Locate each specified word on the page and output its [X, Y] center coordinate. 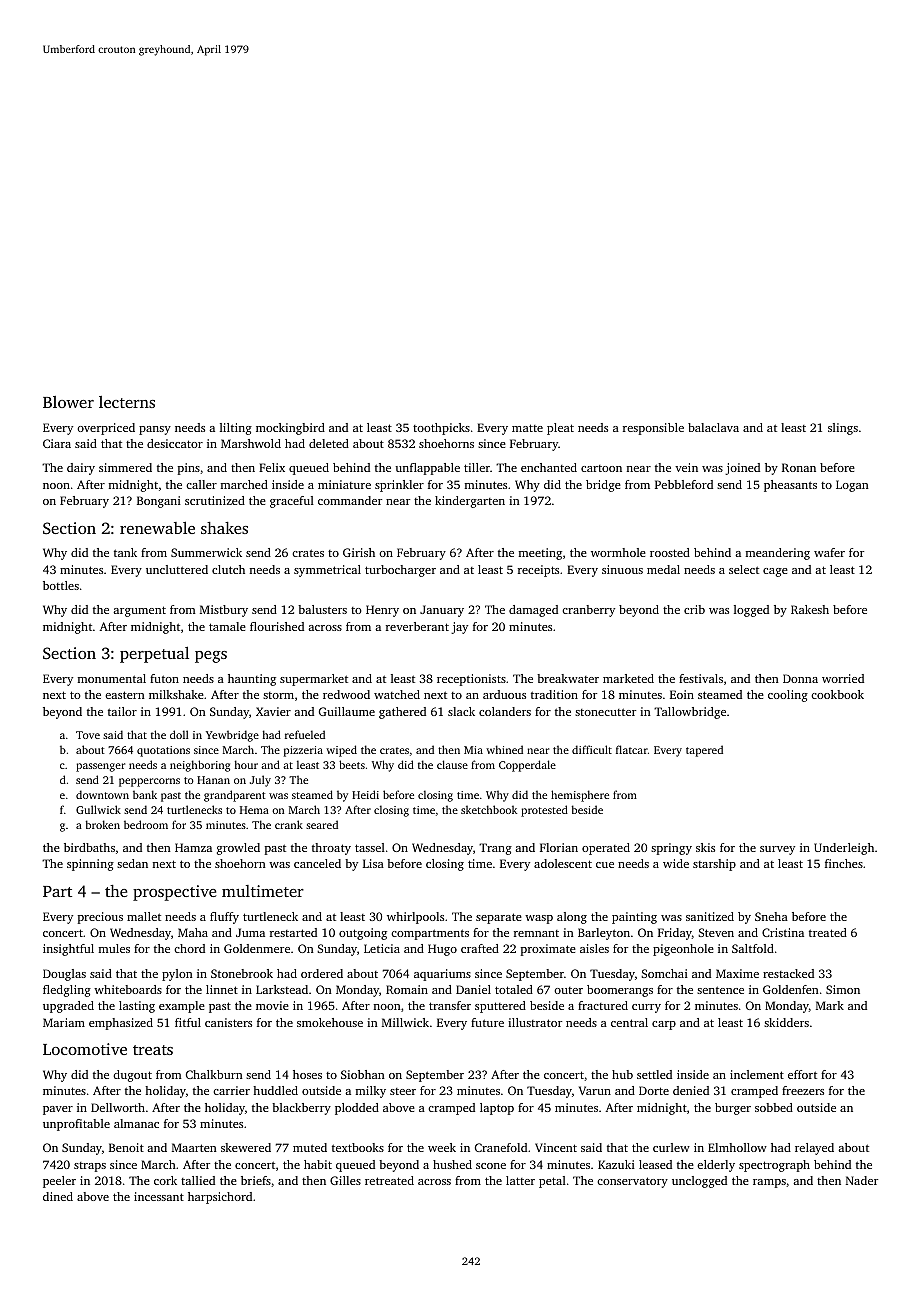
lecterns [127, 402]
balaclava [713, 427]
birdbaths [89, 847]
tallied [198, 1180]
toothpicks [441, 429]
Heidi [365, 794]
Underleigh [844, 849]
